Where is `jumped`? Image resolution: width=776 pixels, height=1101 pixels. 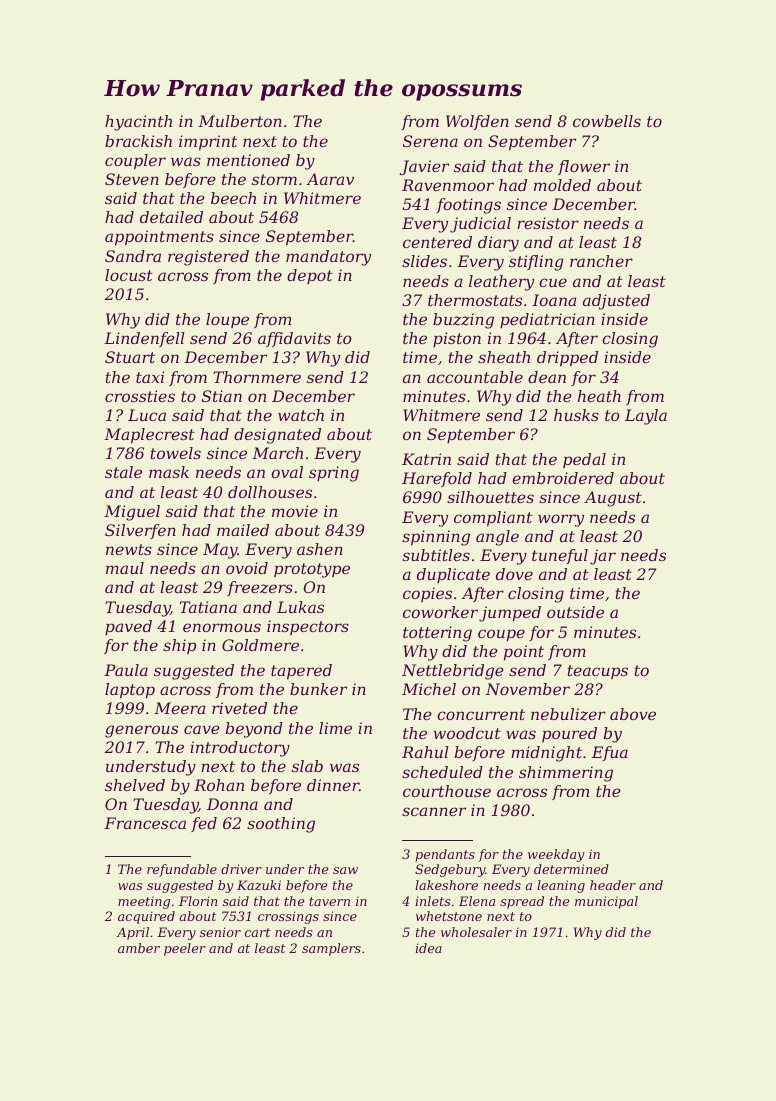
jumped is located at coordinates (510, 614).
